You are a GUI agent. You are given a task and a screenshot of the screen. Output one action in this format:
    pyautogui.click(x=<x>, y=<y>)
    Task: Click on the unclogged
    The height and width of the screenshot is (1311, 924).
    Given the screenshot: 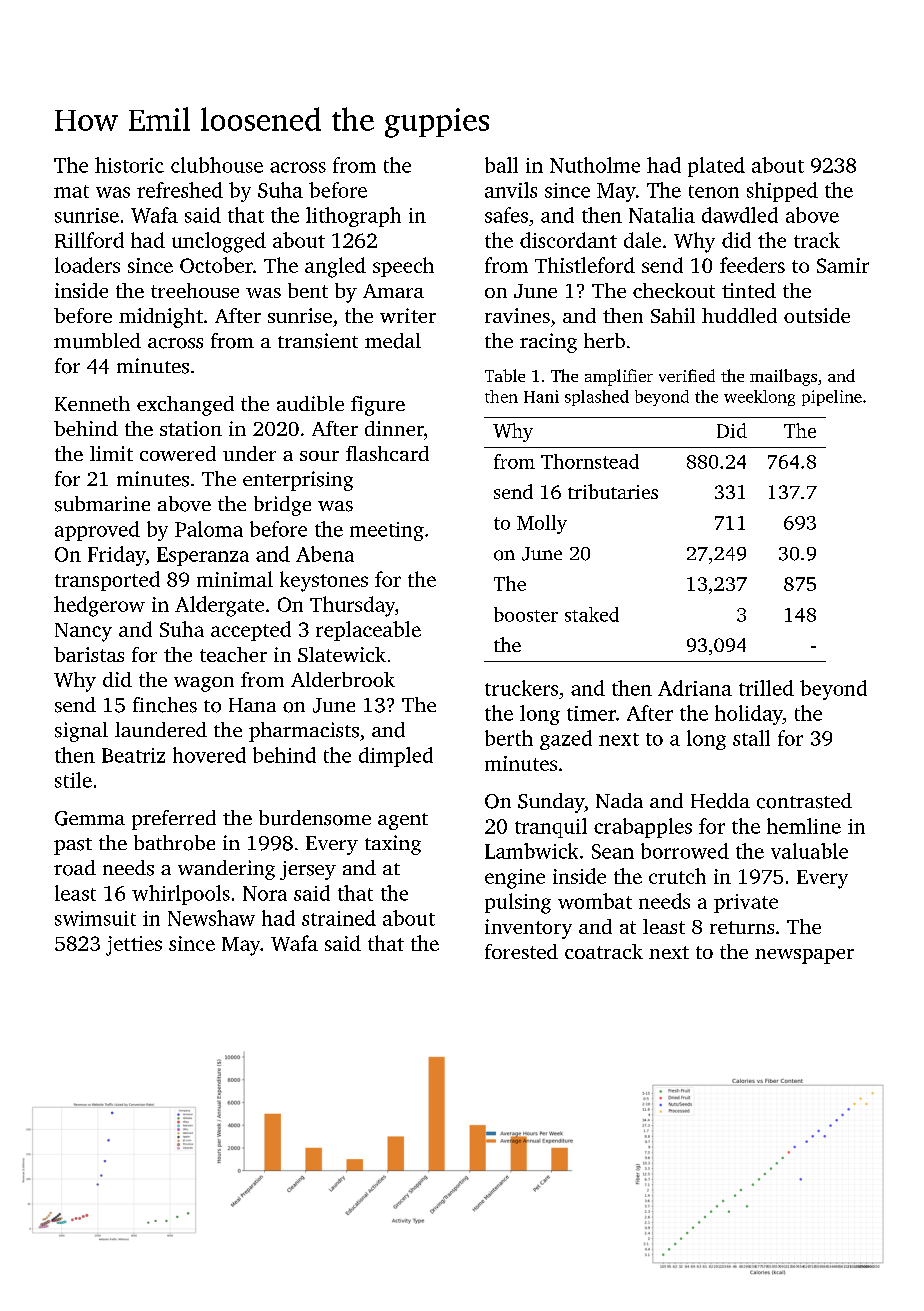 What is the action you would take?
    pyautogui.click(x=219, y=242)
